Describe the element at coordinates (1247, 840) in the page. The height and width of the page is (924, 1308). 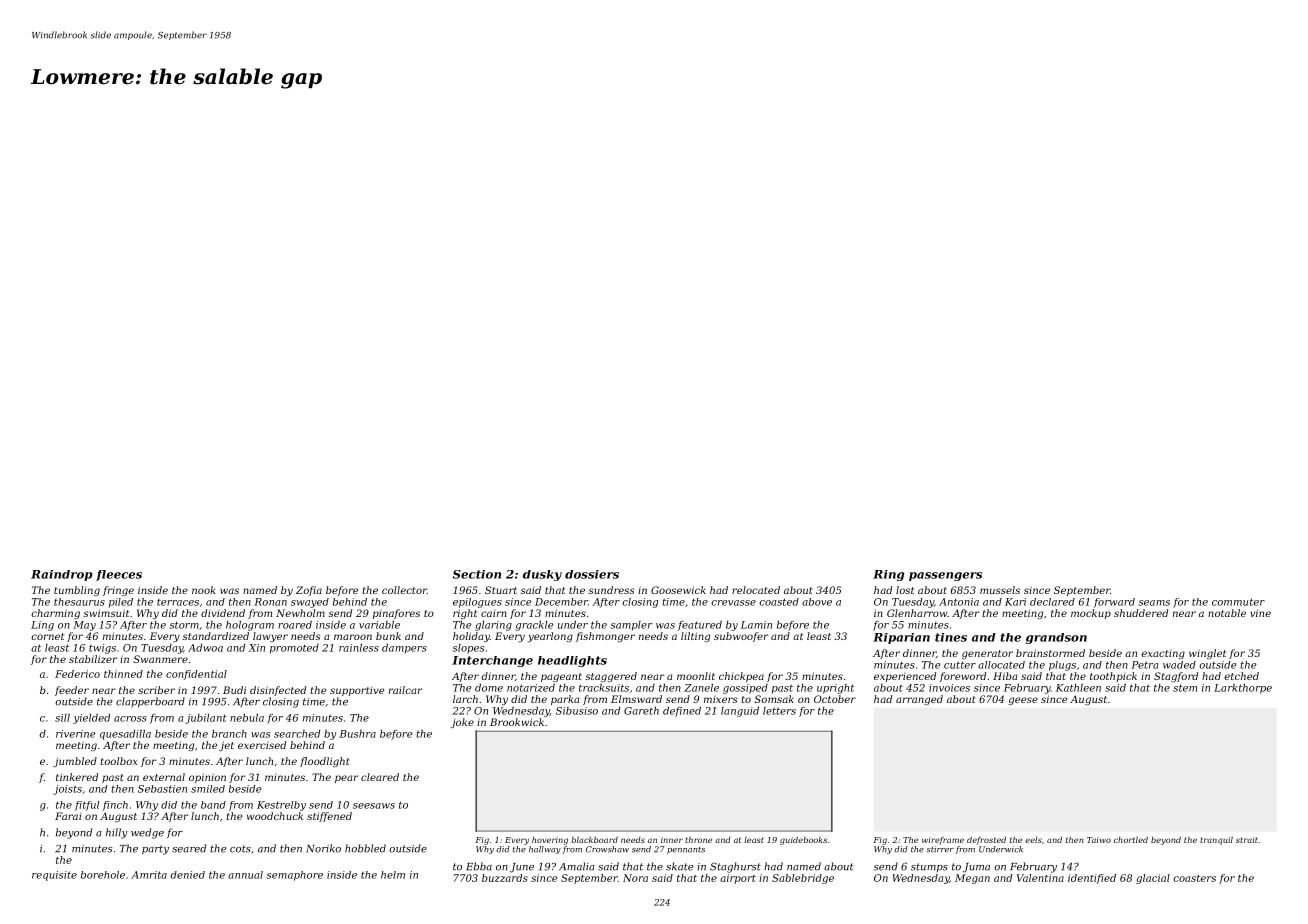
I see `strait` at that location.
